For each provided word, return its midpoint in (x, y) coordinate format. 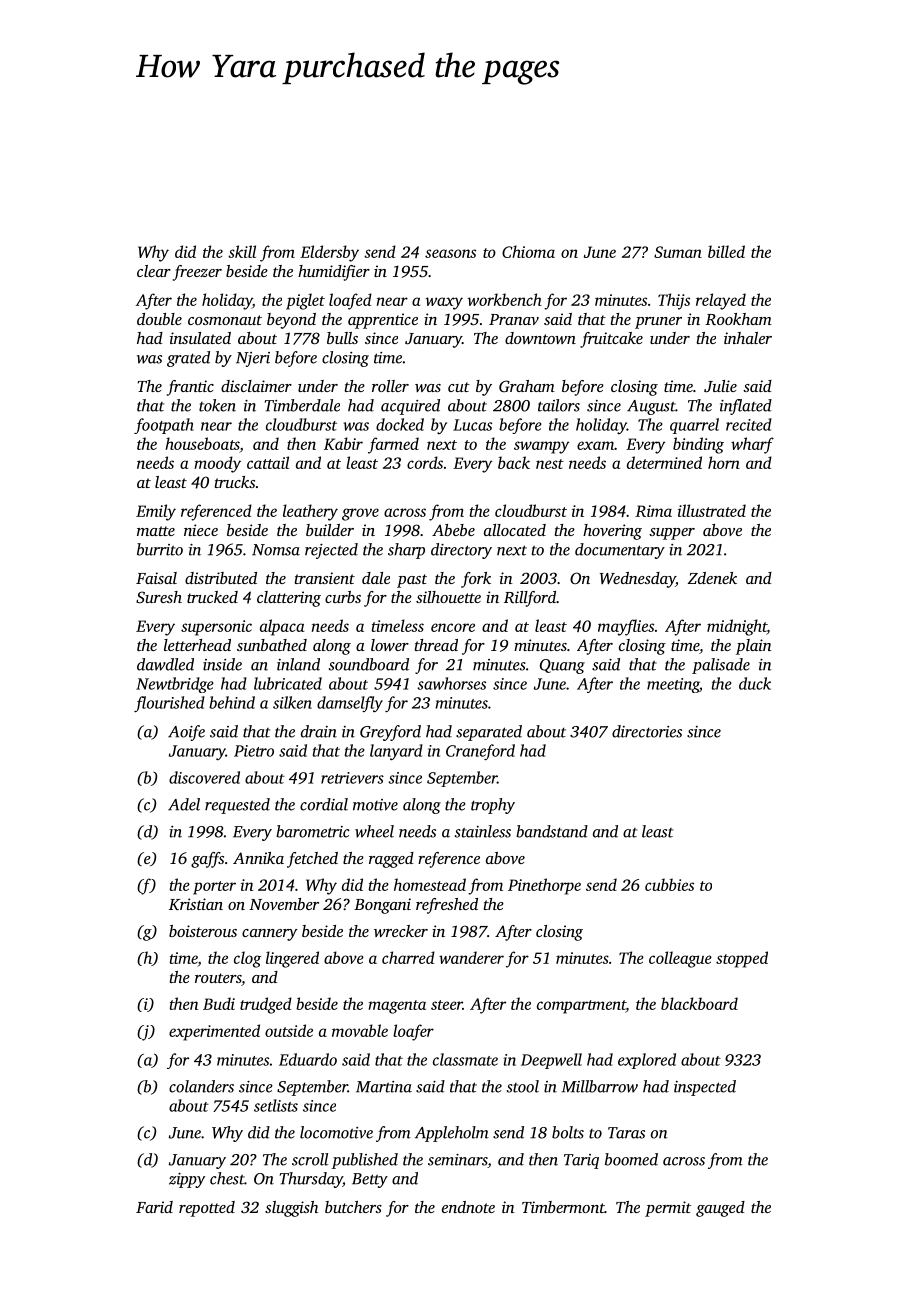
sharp (406, 551)
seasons (450, 253)
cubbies (669, 884)
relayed (721, 301)
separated (489, 733)
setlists (276, 1105)
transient (324, 578)
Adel (184, 804)
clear (154, 271)
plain (754, 647)
